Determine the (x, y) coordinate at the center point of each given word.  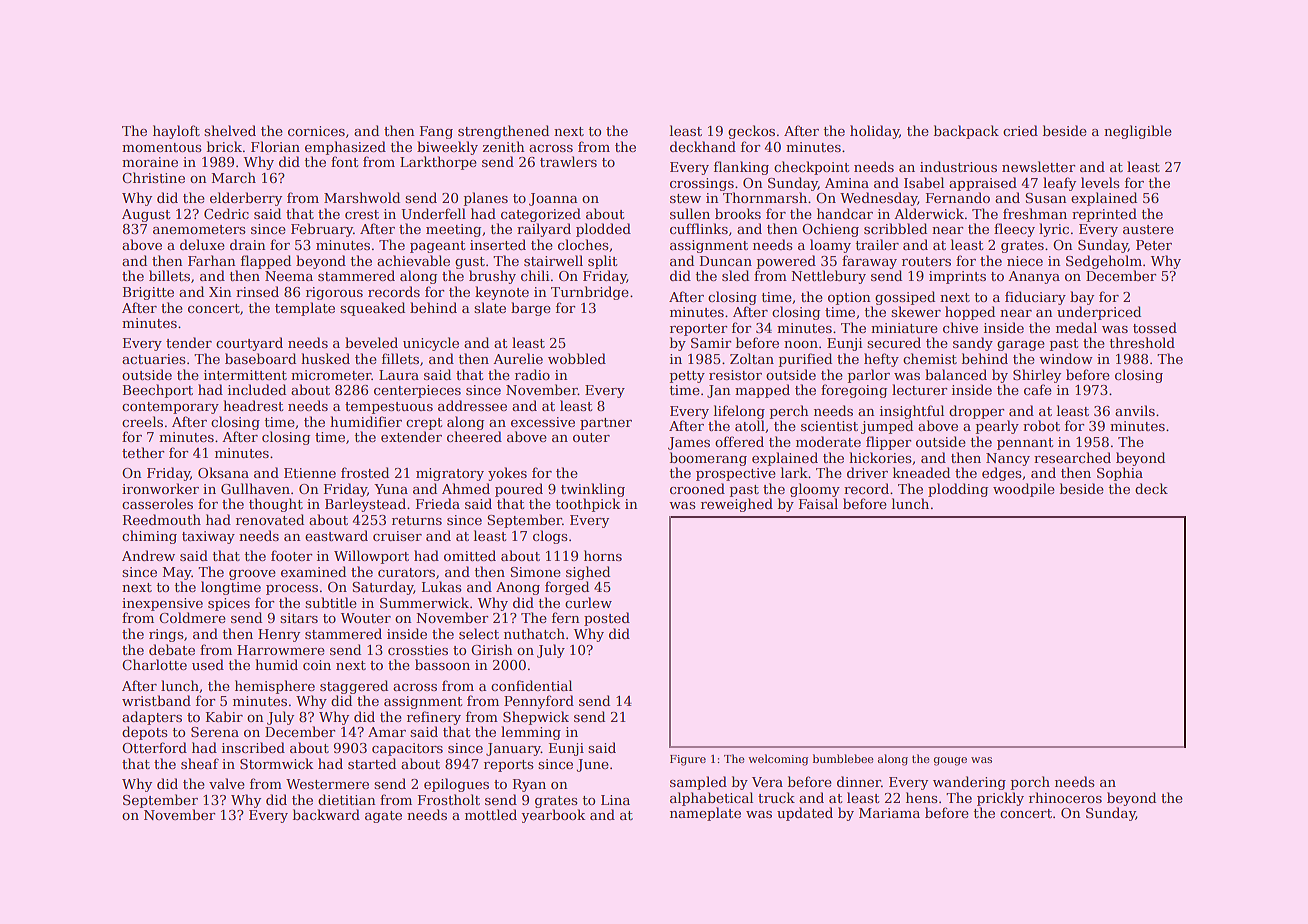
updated (805, 814)
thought (276, 505)
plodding (958, 490)
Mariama (889, 813)
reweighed (737, 505)
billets (169, 275)
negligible (1138, 132)
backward (326, 814)
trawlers (568, 161)
